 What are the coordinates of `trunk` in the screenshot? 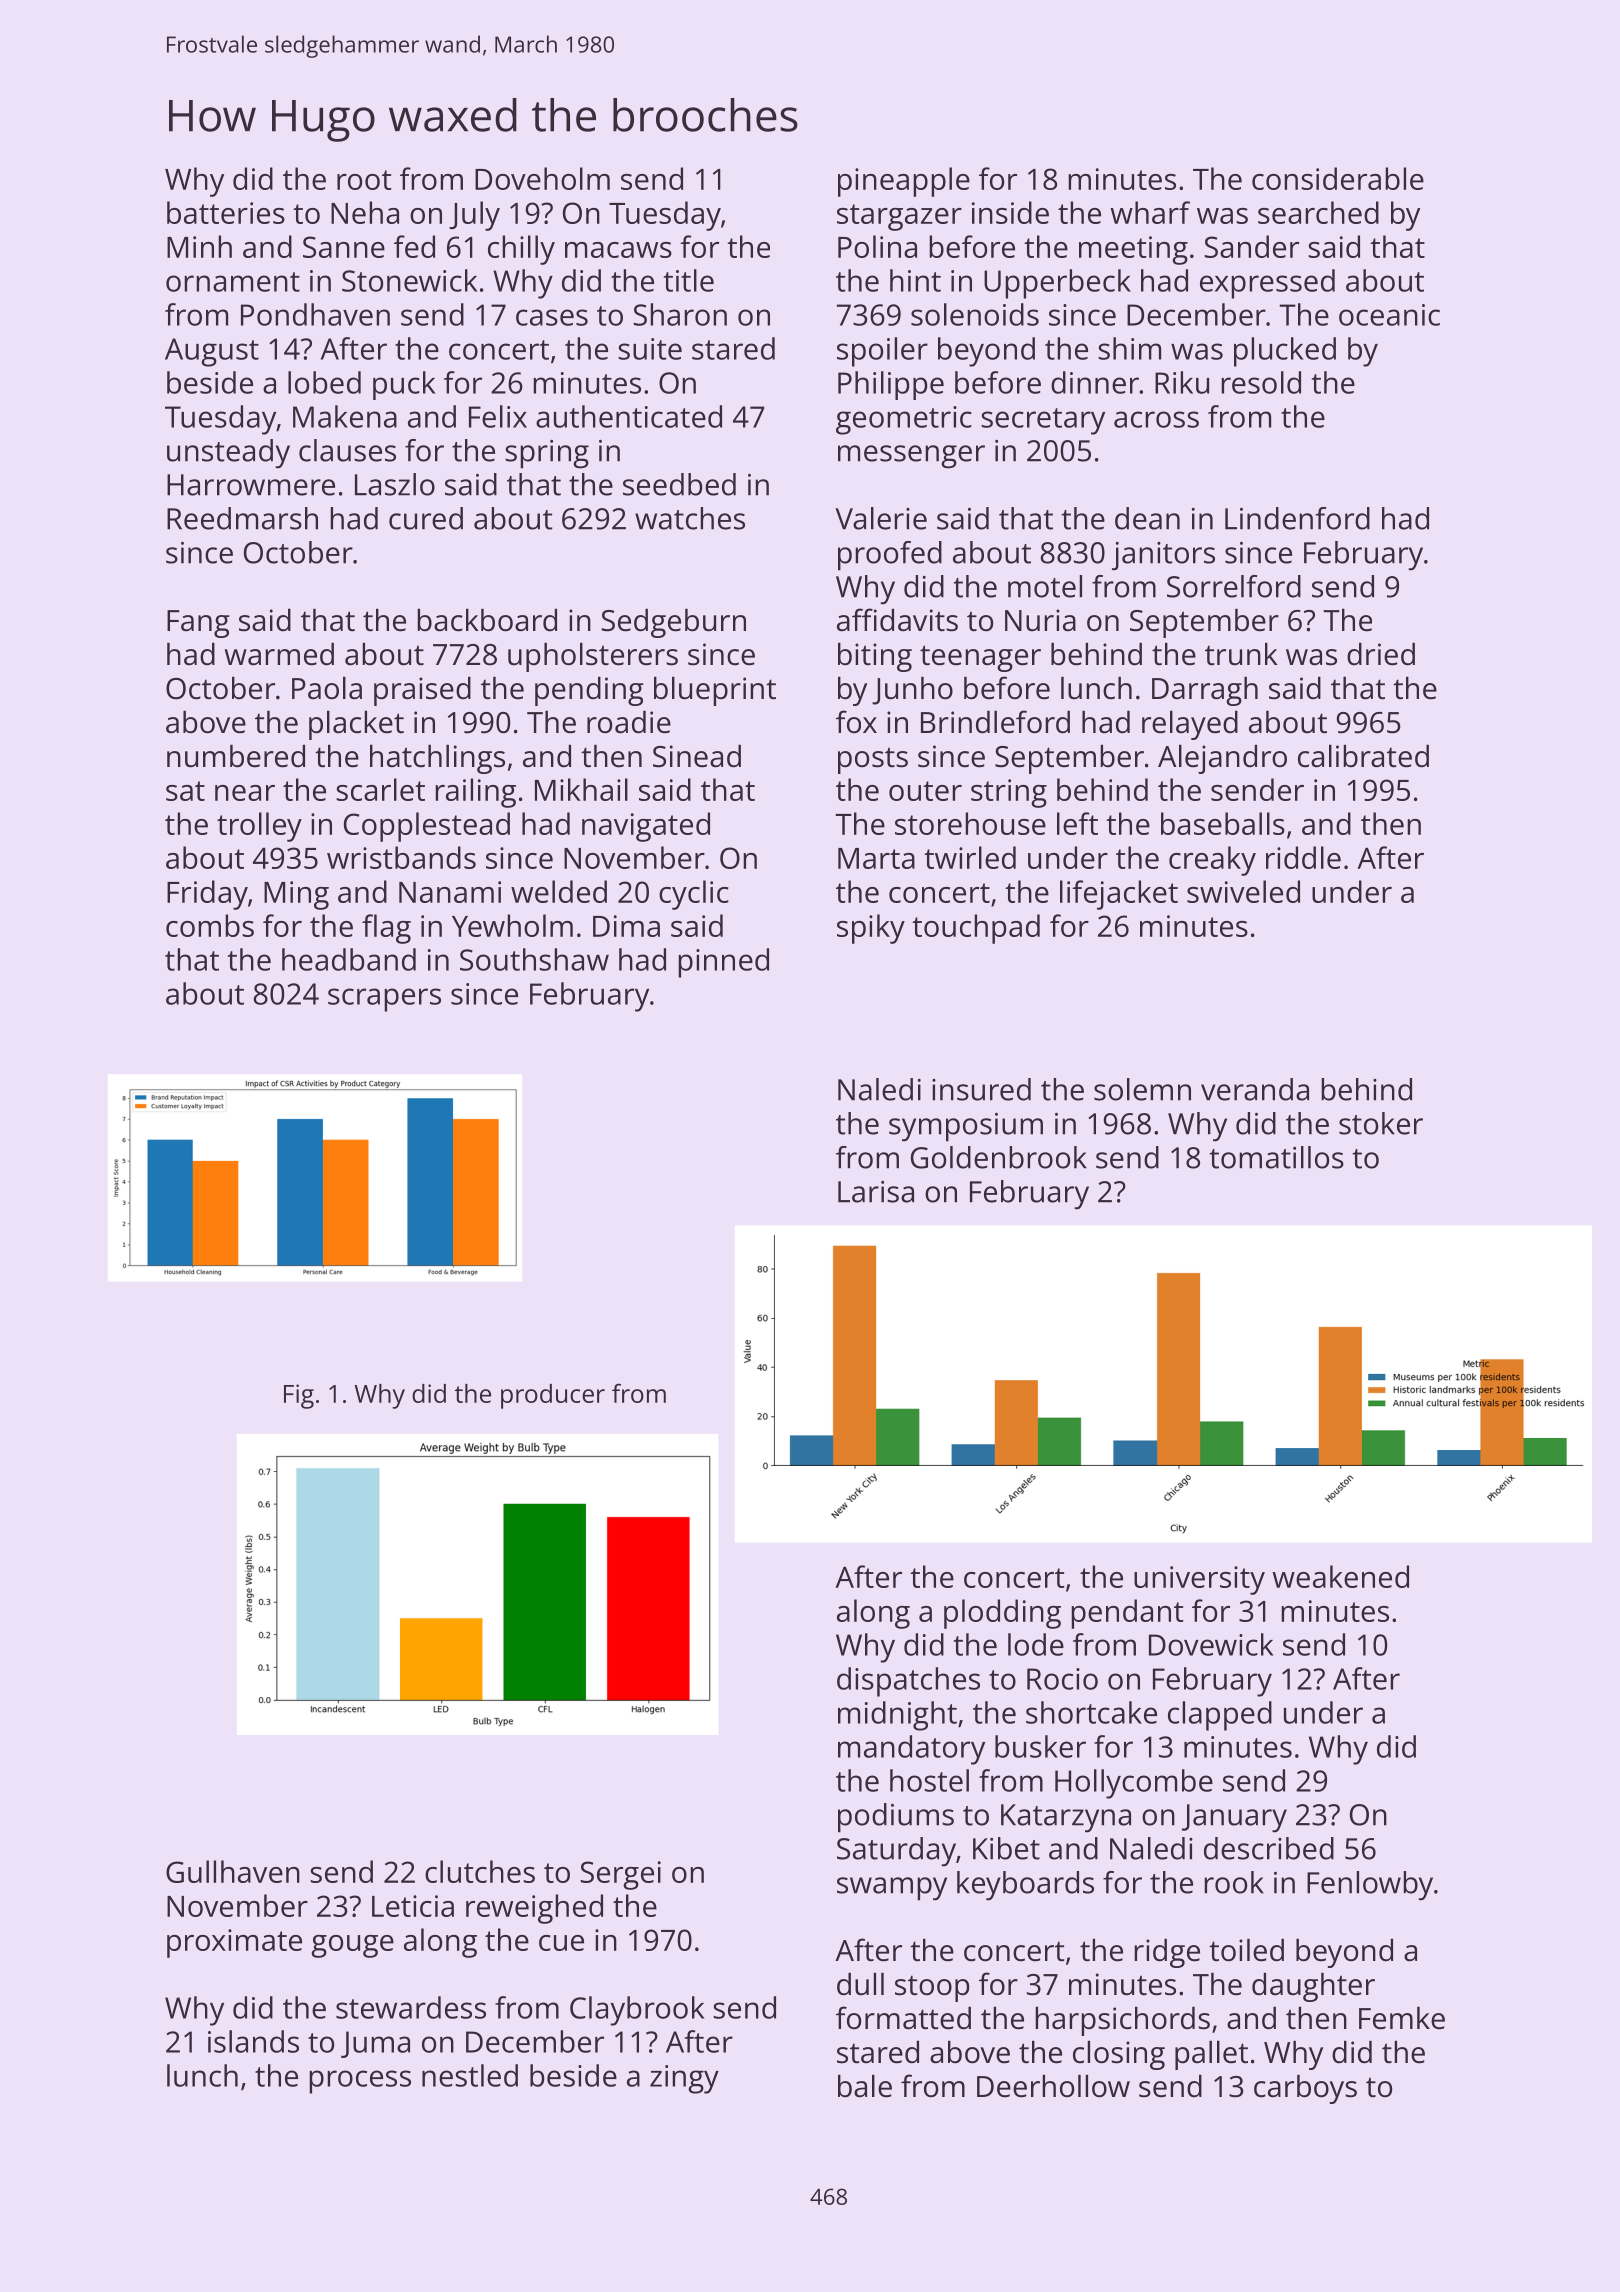 It's located at (1241, 654).
